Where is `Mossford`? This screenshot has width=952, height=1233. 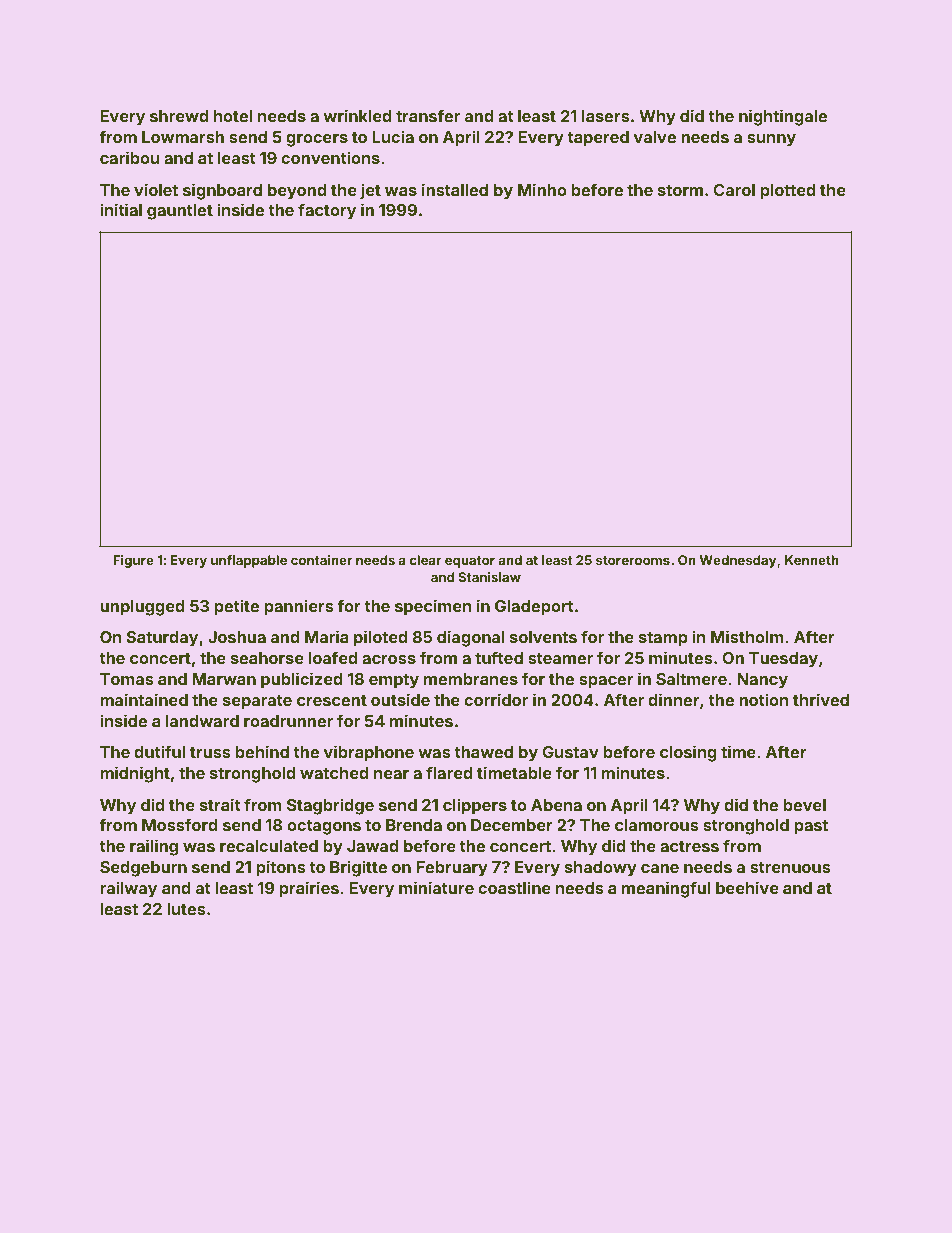 Mossford is located at coordinates (180, 824).
